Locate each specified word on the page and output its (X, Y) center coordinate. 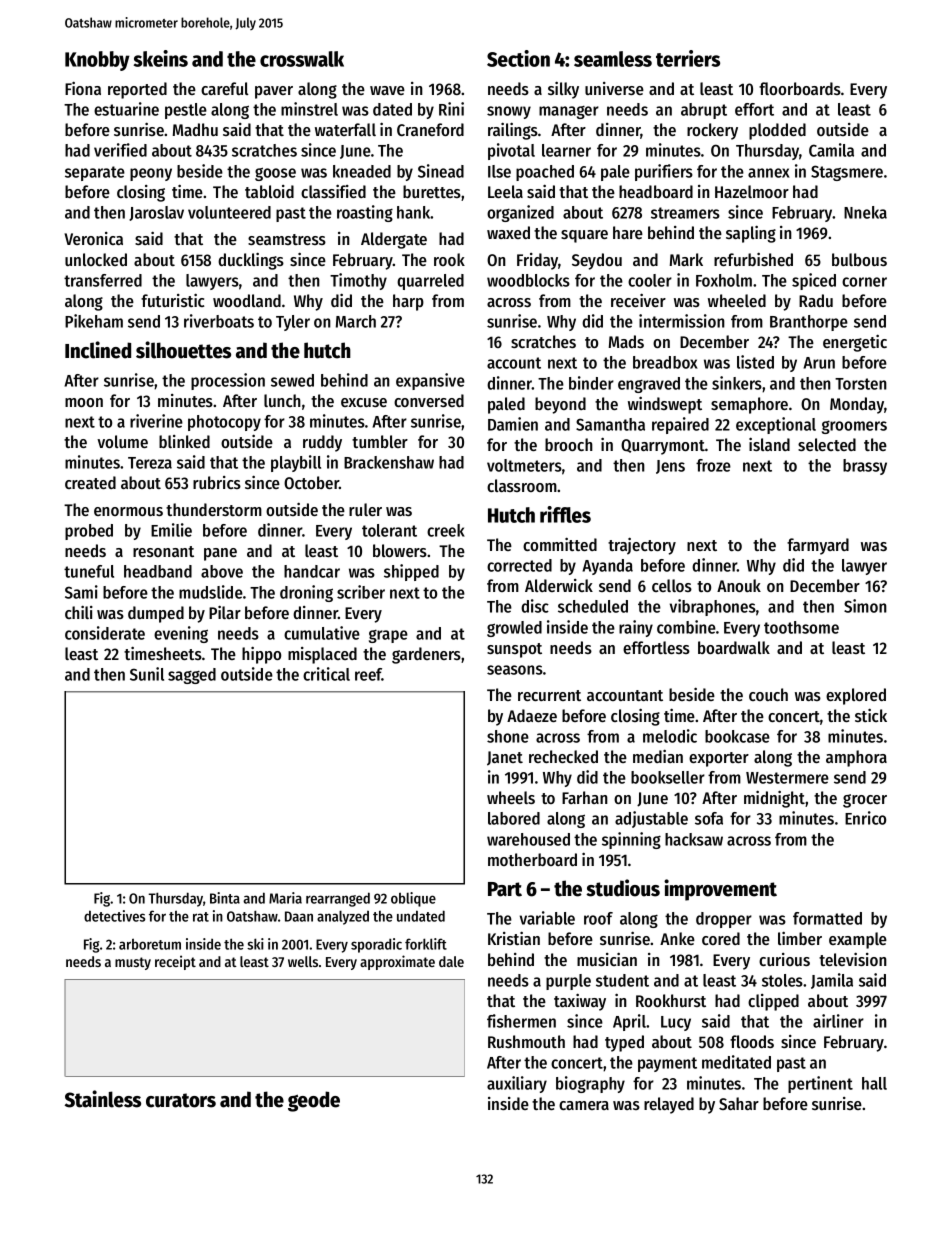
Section (518, 58)
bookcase (737, 736)
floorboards (800, 88)
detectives (114, 916)
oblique (413, 899)
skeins (161, 58)
